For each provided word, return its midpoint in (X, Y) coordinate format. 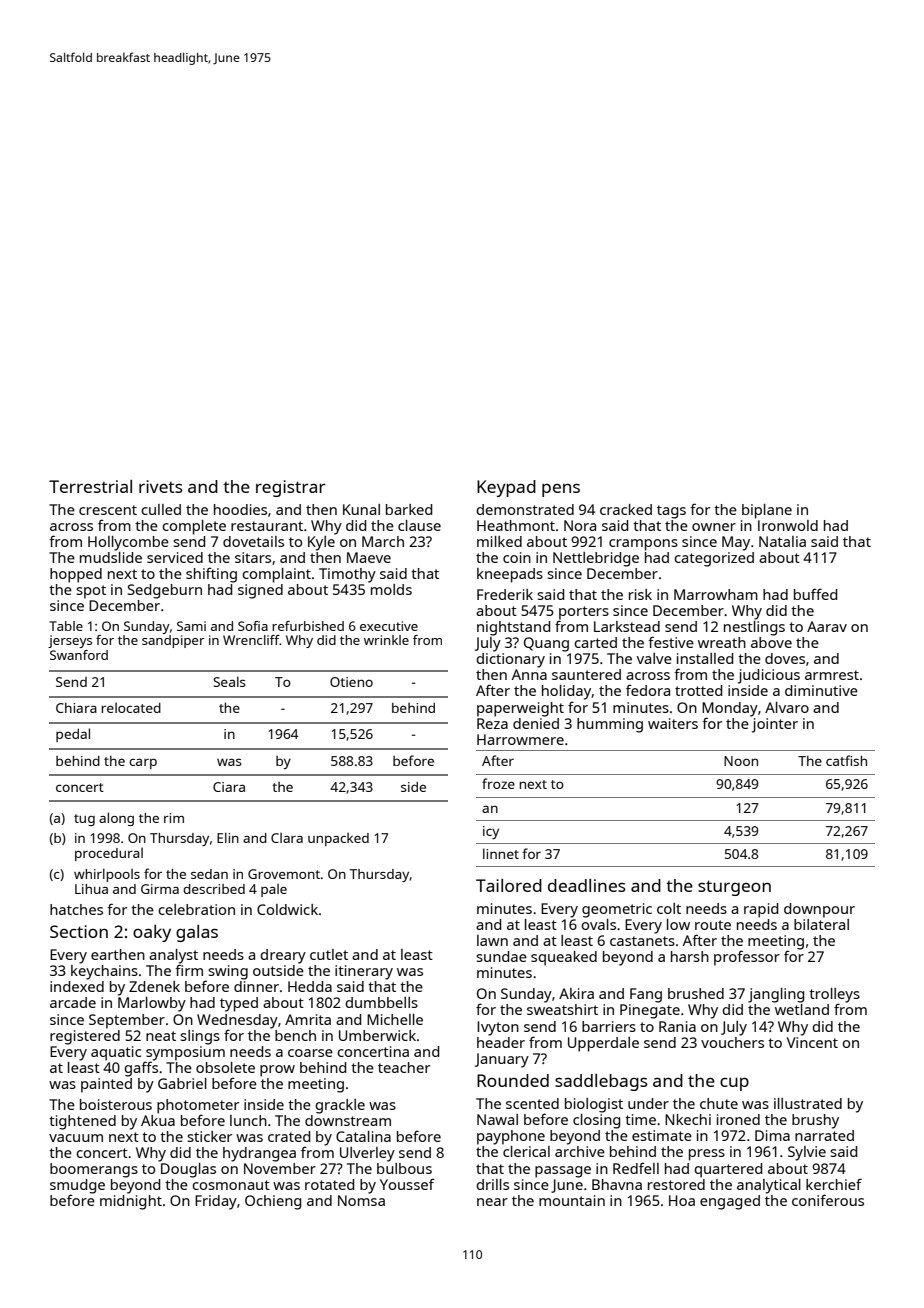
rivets (161, 486)
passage (563, 1172)
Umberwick (377, 1035)
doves (785, 658)
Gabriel (182, 1083)
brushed (696, 993)
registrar (291, 488)
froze (498, 783)
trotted (698, 690)
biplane (767, 511)
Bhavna (617, 1184)
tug (84, 820)
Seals (229, 681)
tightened (82, 1122)
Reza (492, 723)
